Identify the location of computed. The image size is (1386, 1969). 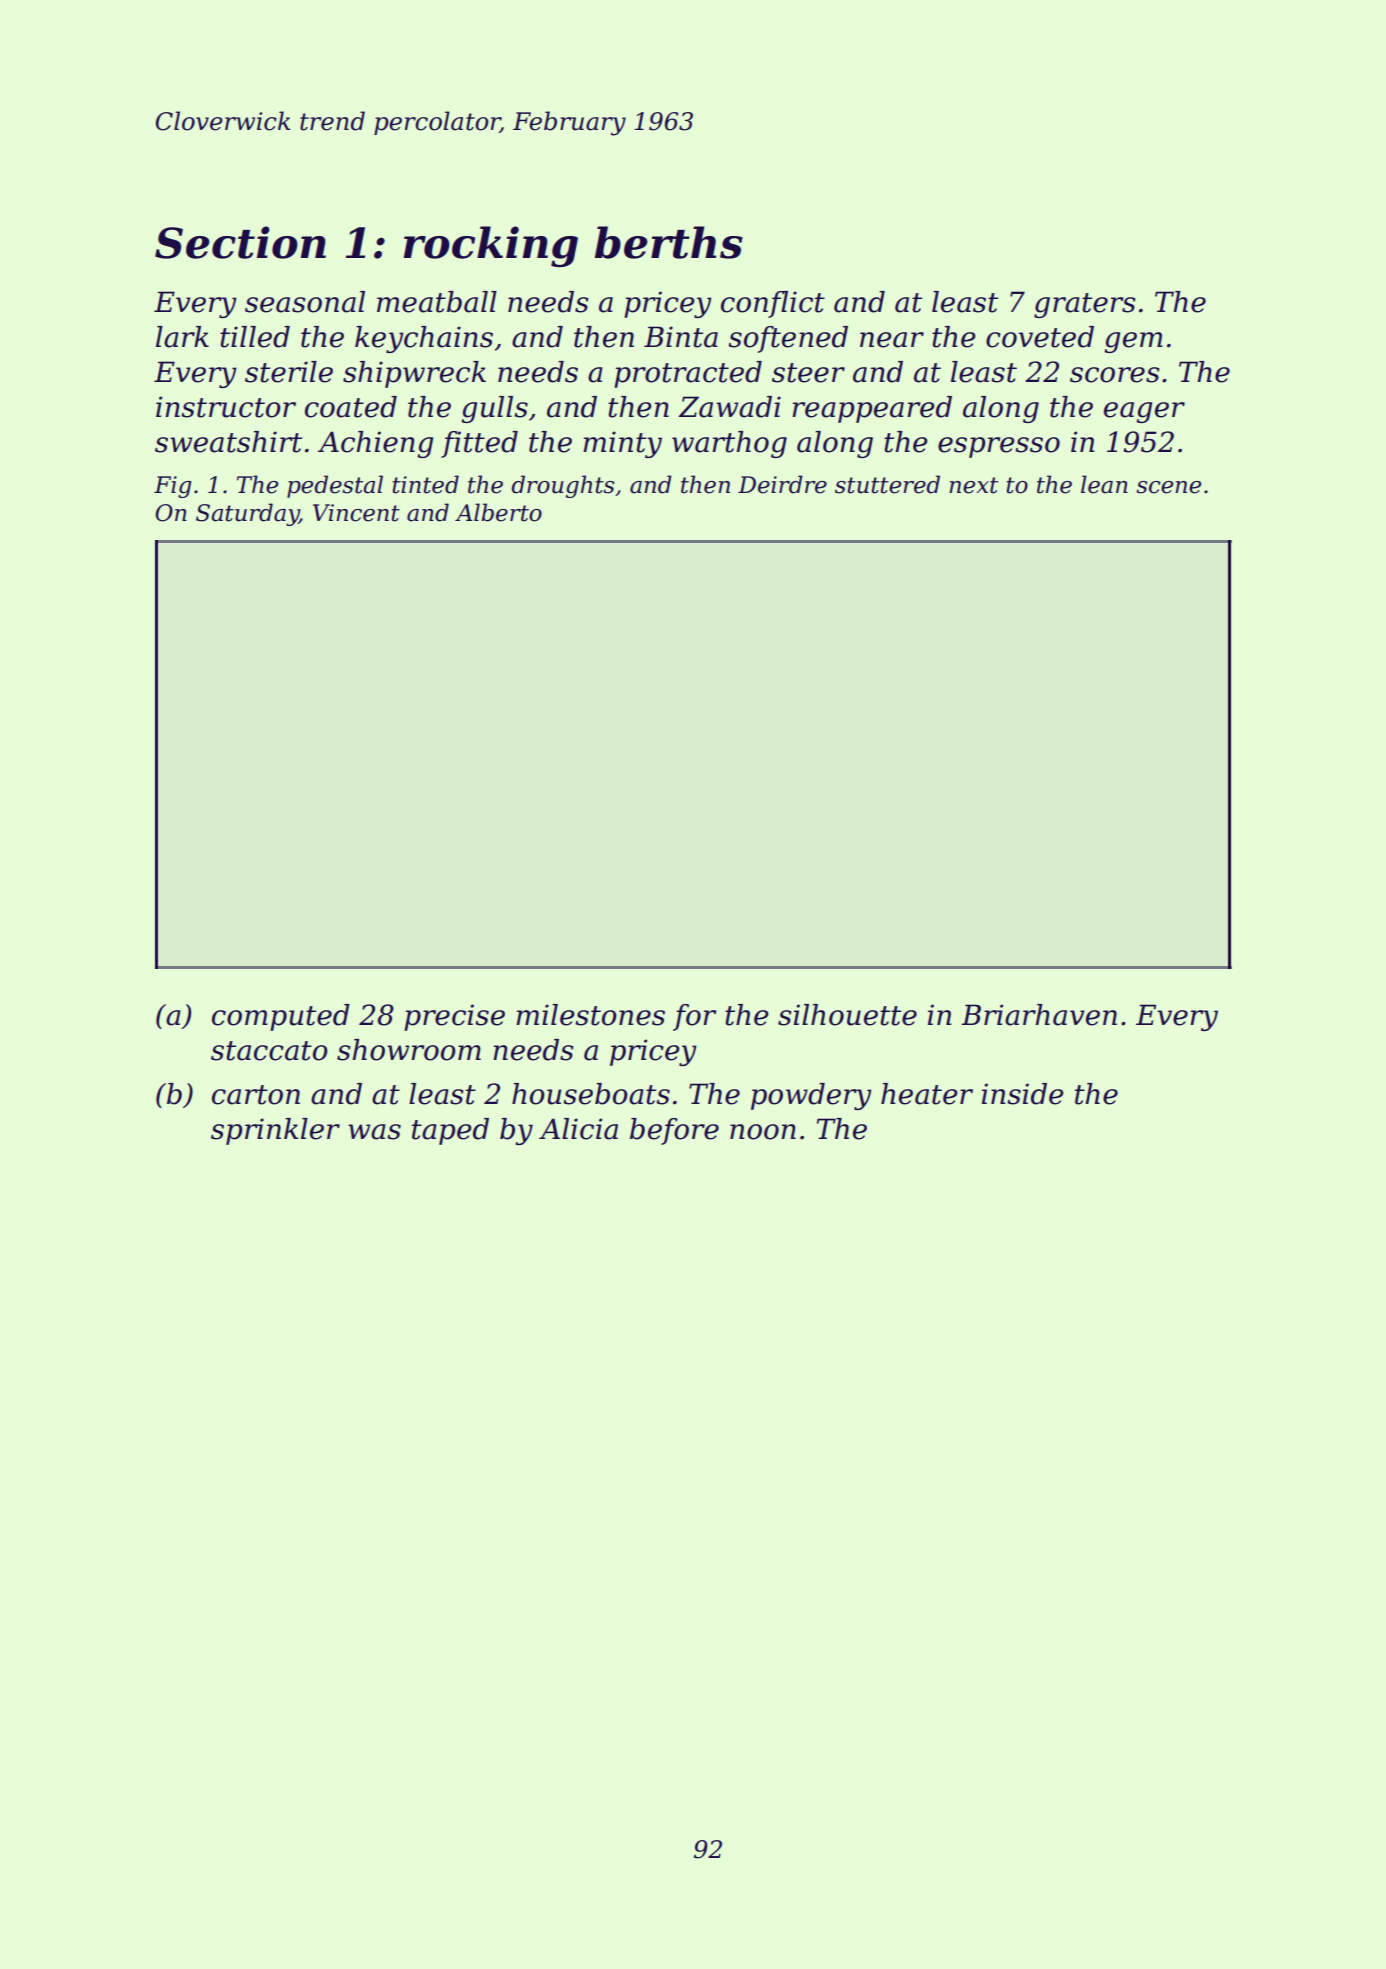
(281, 1017).
